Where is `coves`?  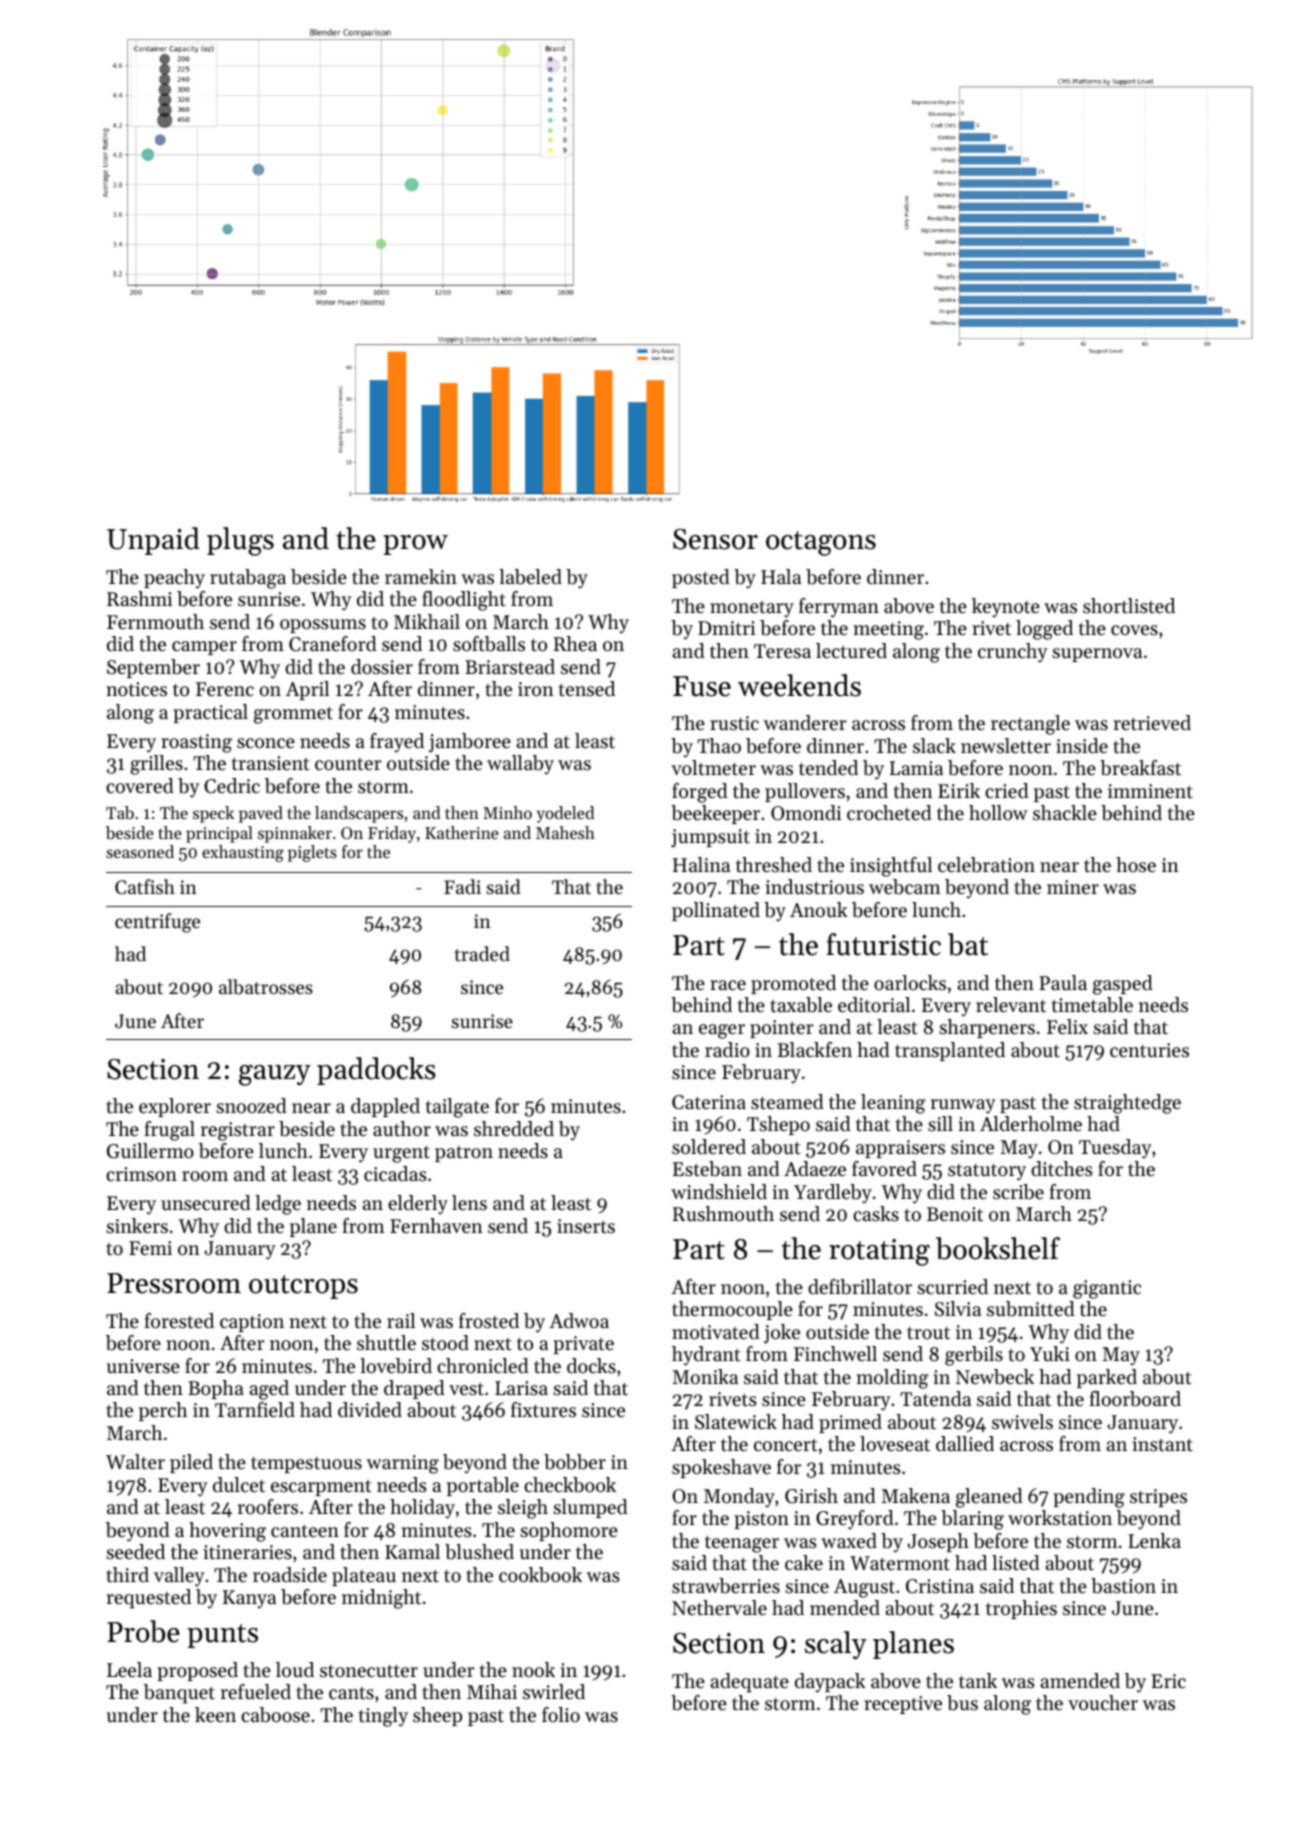
coves is located at coordinates (1134, 630).
